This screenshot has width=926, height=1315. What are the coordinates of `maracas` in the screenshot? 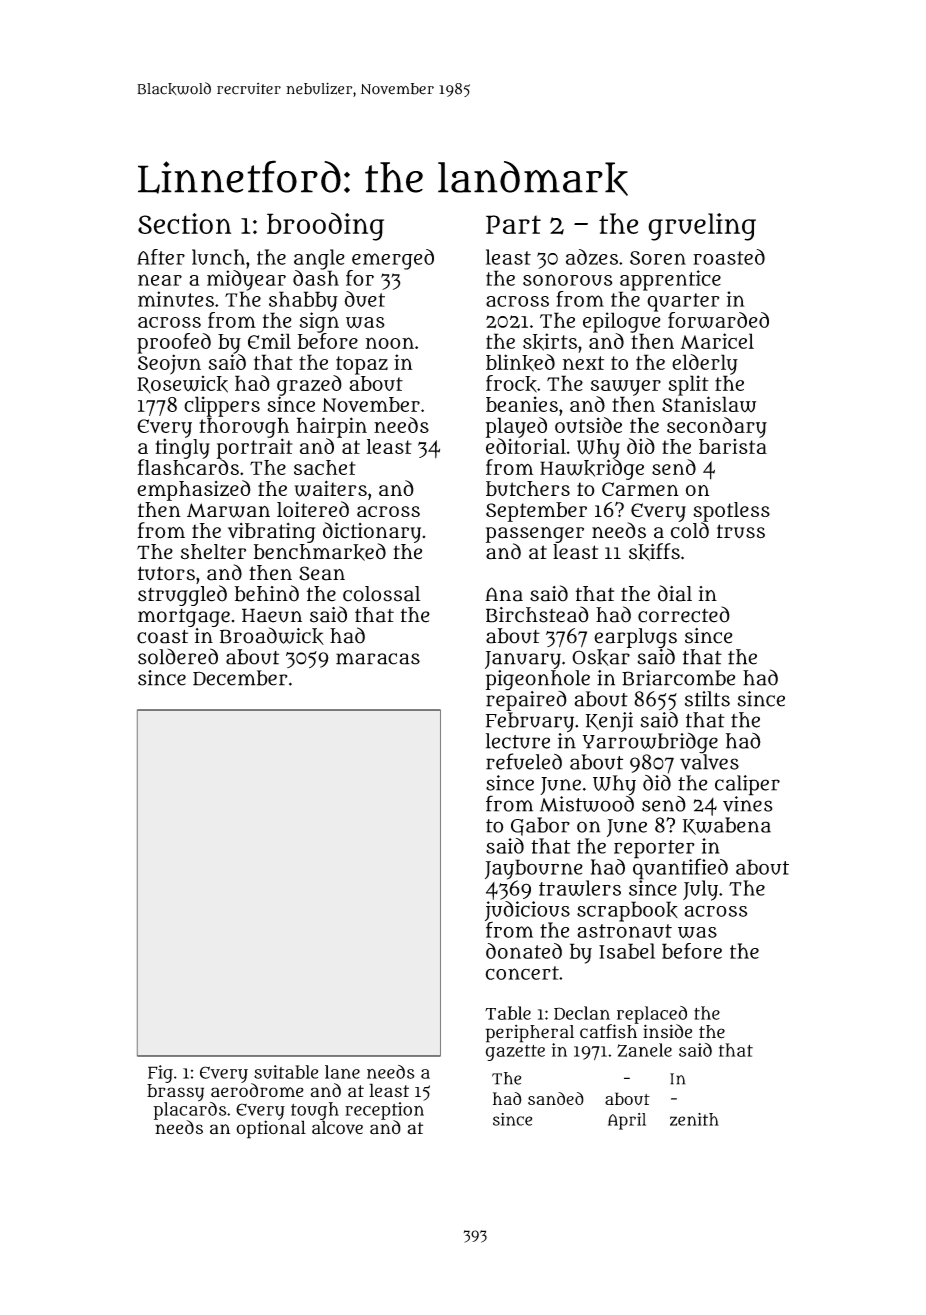 It's located at (378, 659).
